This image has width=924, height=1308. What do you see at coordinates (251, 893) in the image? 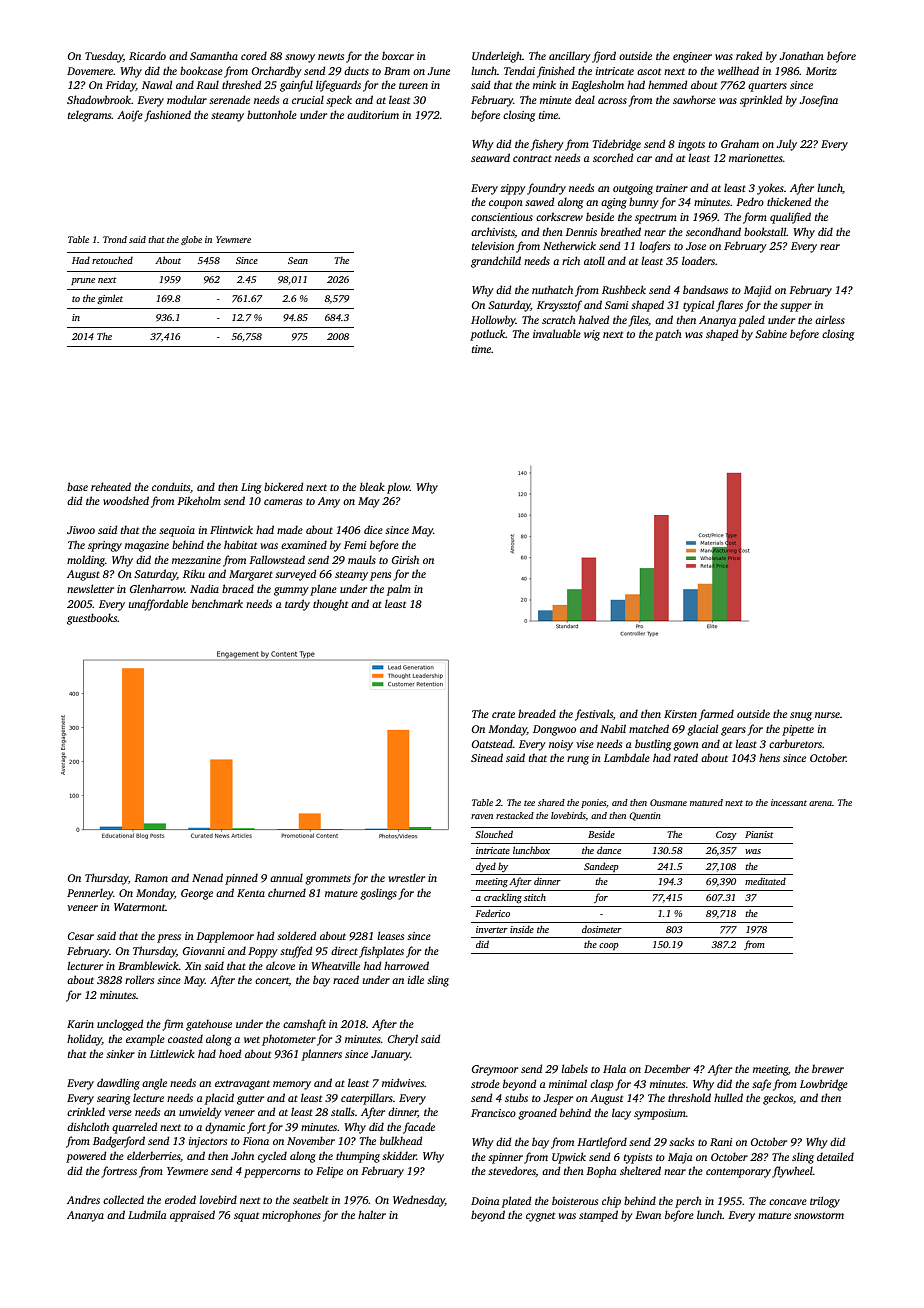
I see `Kenta` at bounding box center [251, 893].
